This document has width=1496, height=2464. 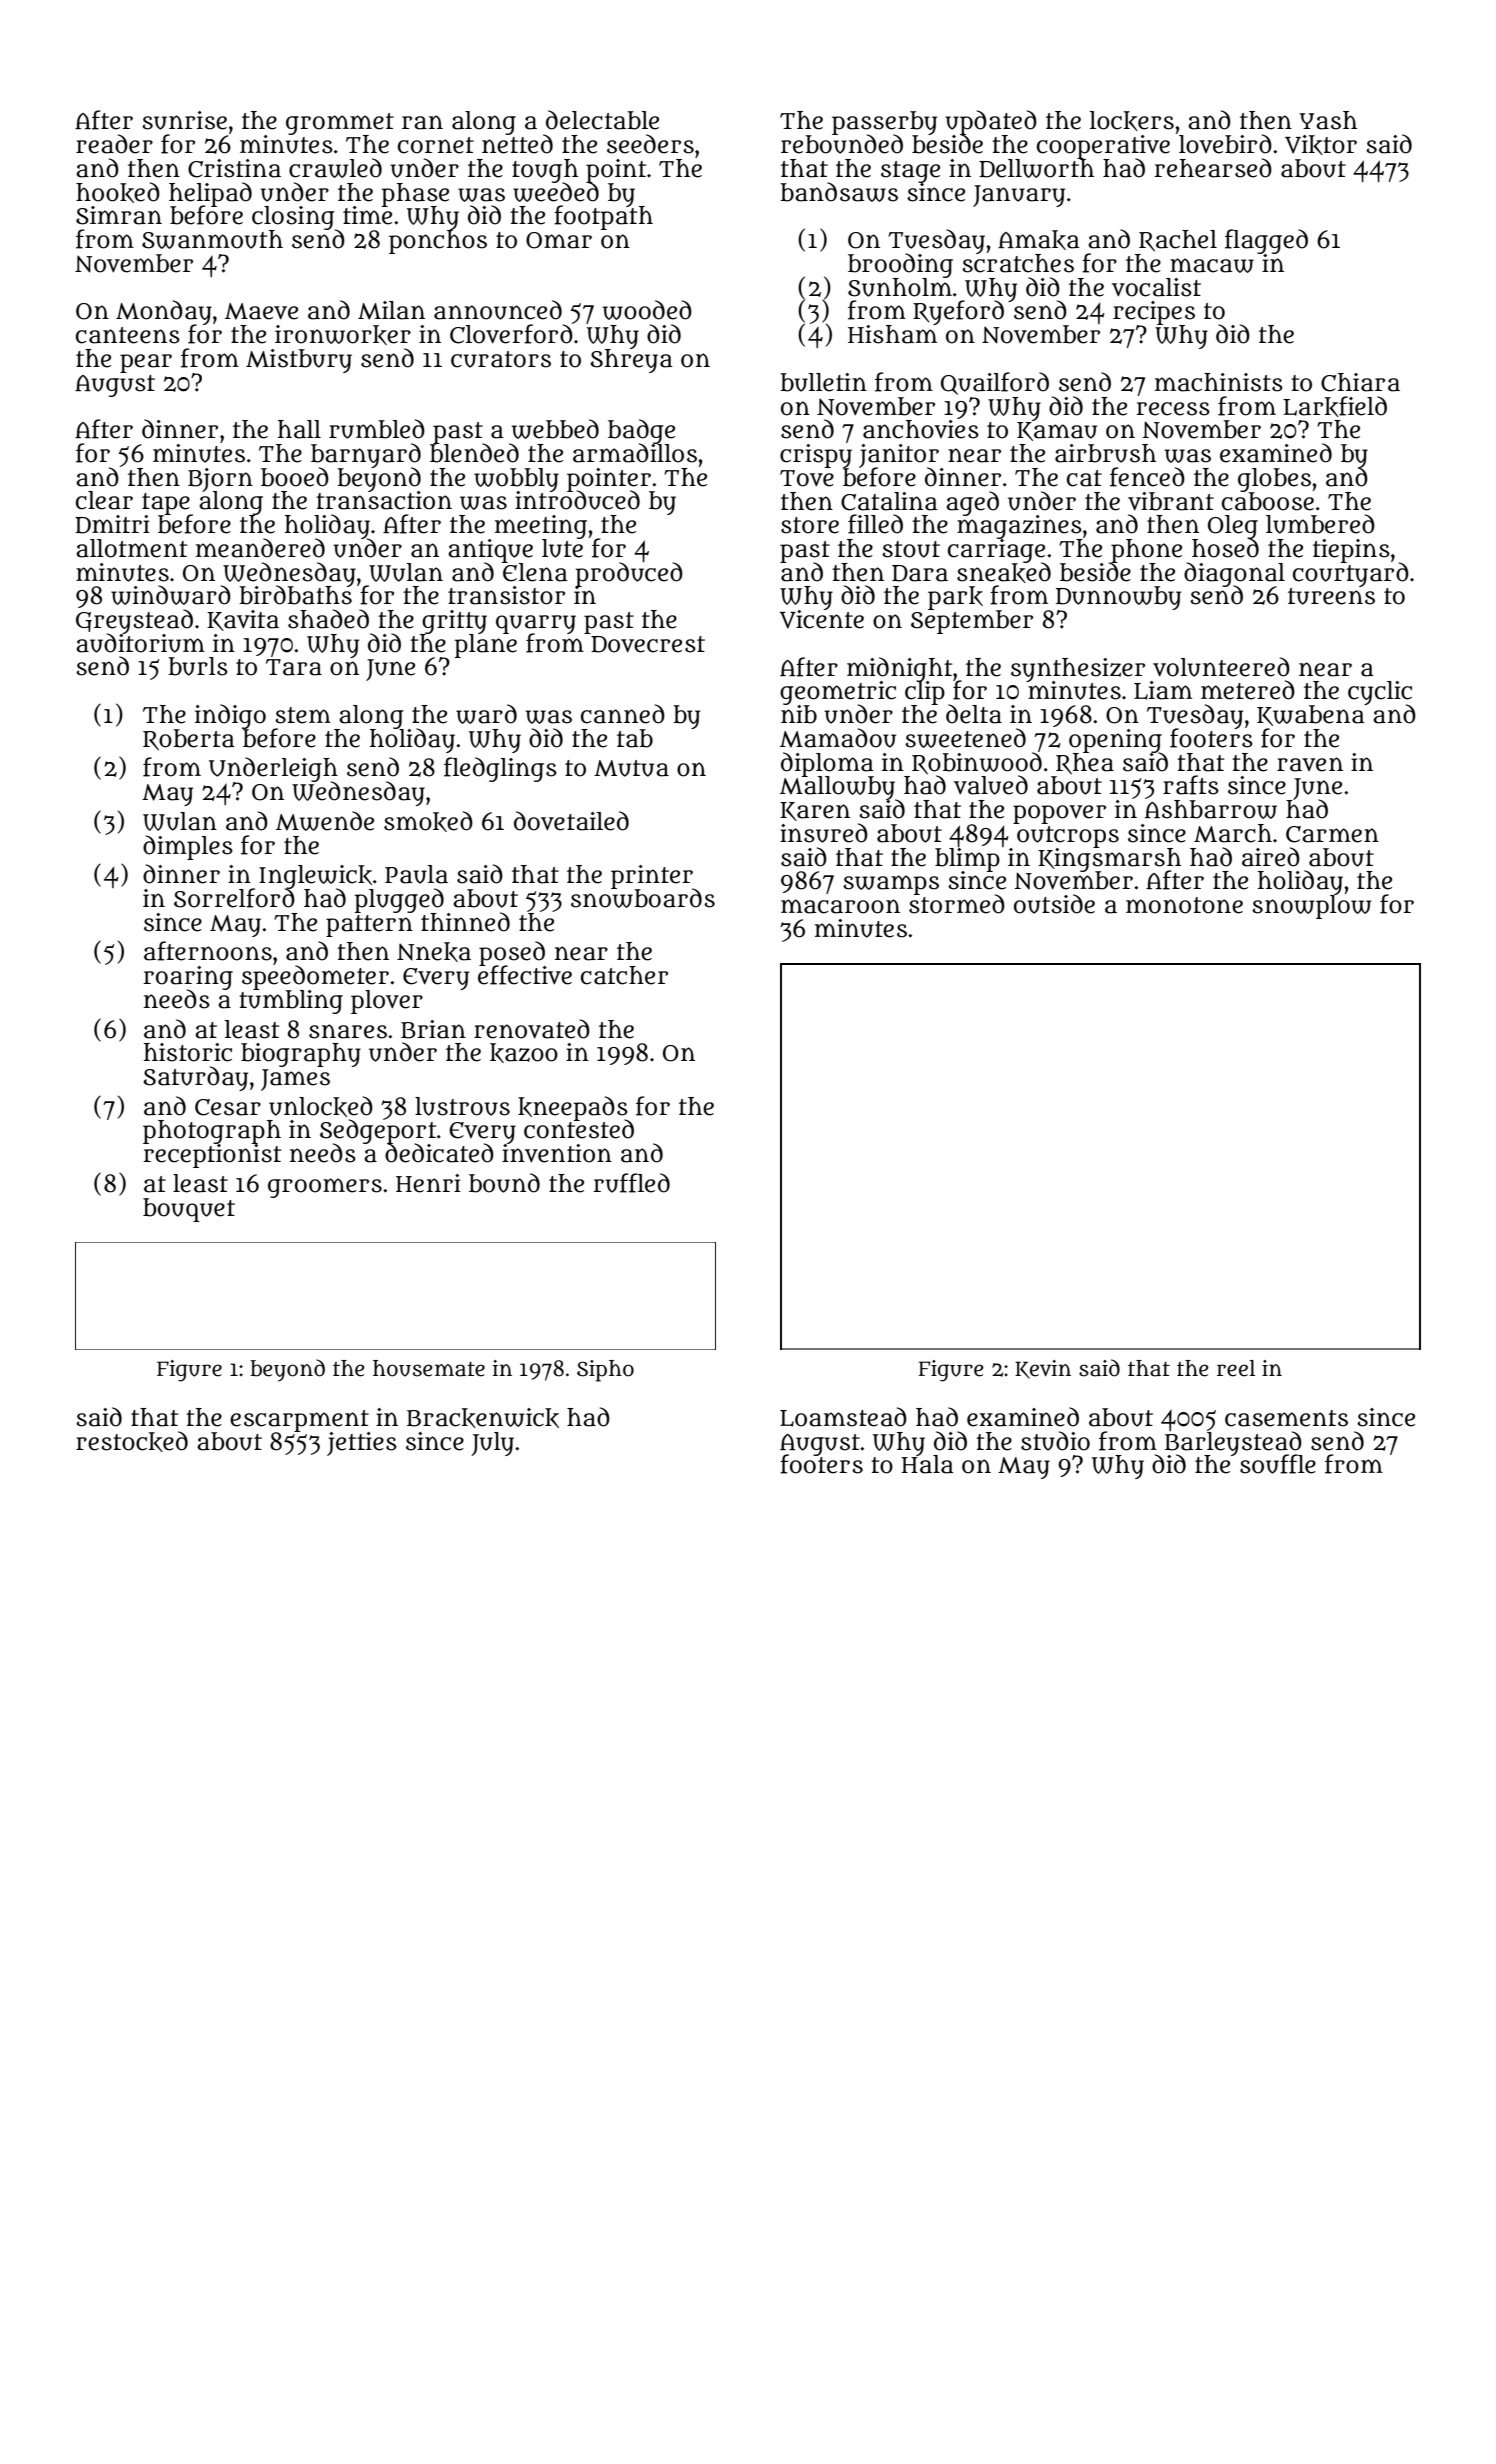 What do you see at coordinates (1236, 1368) in the document?
I see `reel` at bounding box center [1236, 1368].
